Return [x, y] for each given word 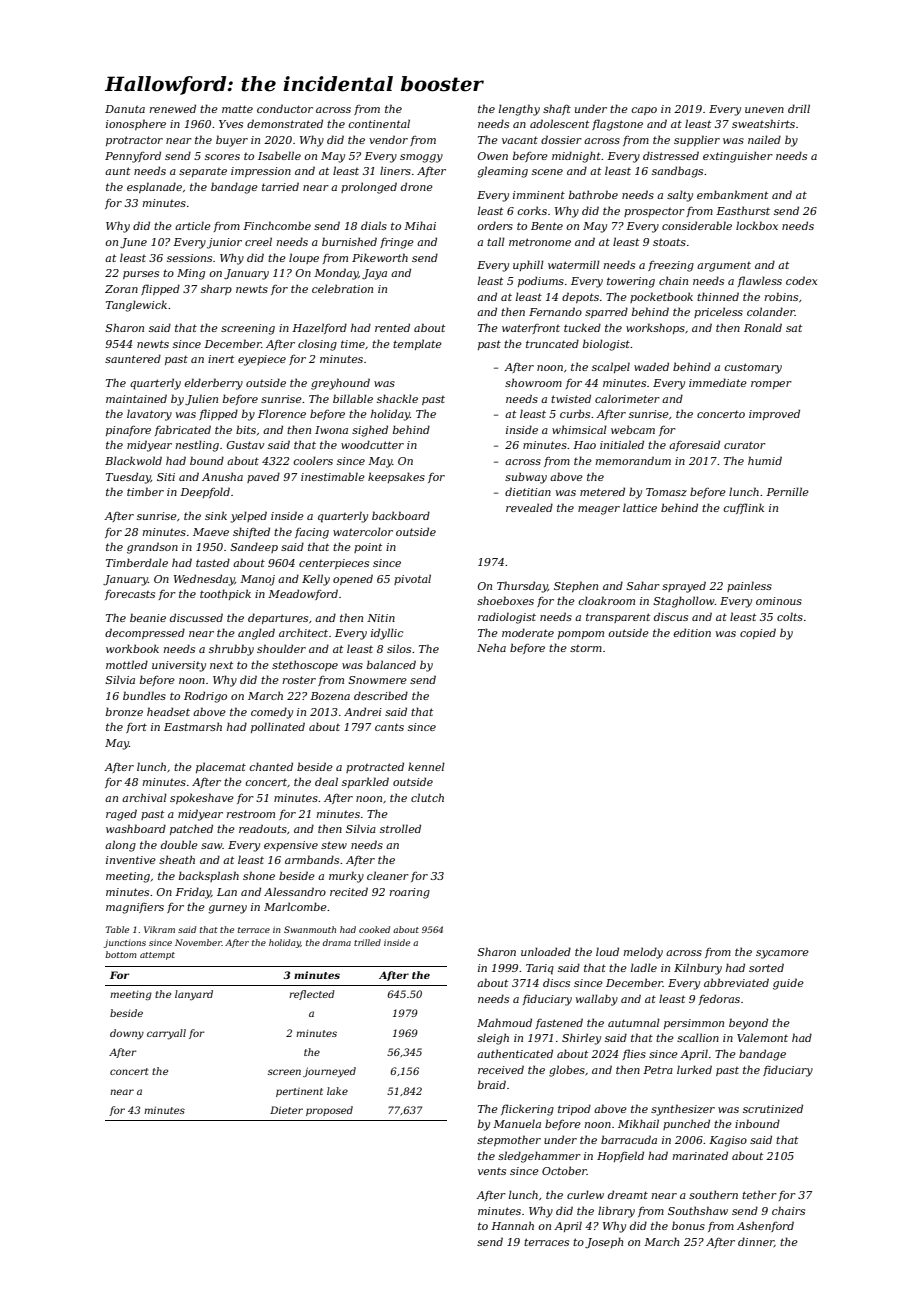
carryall [166, 1034]
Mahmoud [504, 1022]
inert [221, 359]
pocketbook [661, 297]
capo [644, 111]
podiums [541, 281]
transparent [618, 618]
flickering [527, 1110]
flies [634, 1054]
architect [303, 632]
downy [127, 1034]
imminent [539, 195]
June [133, 243]
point [368, 548]
